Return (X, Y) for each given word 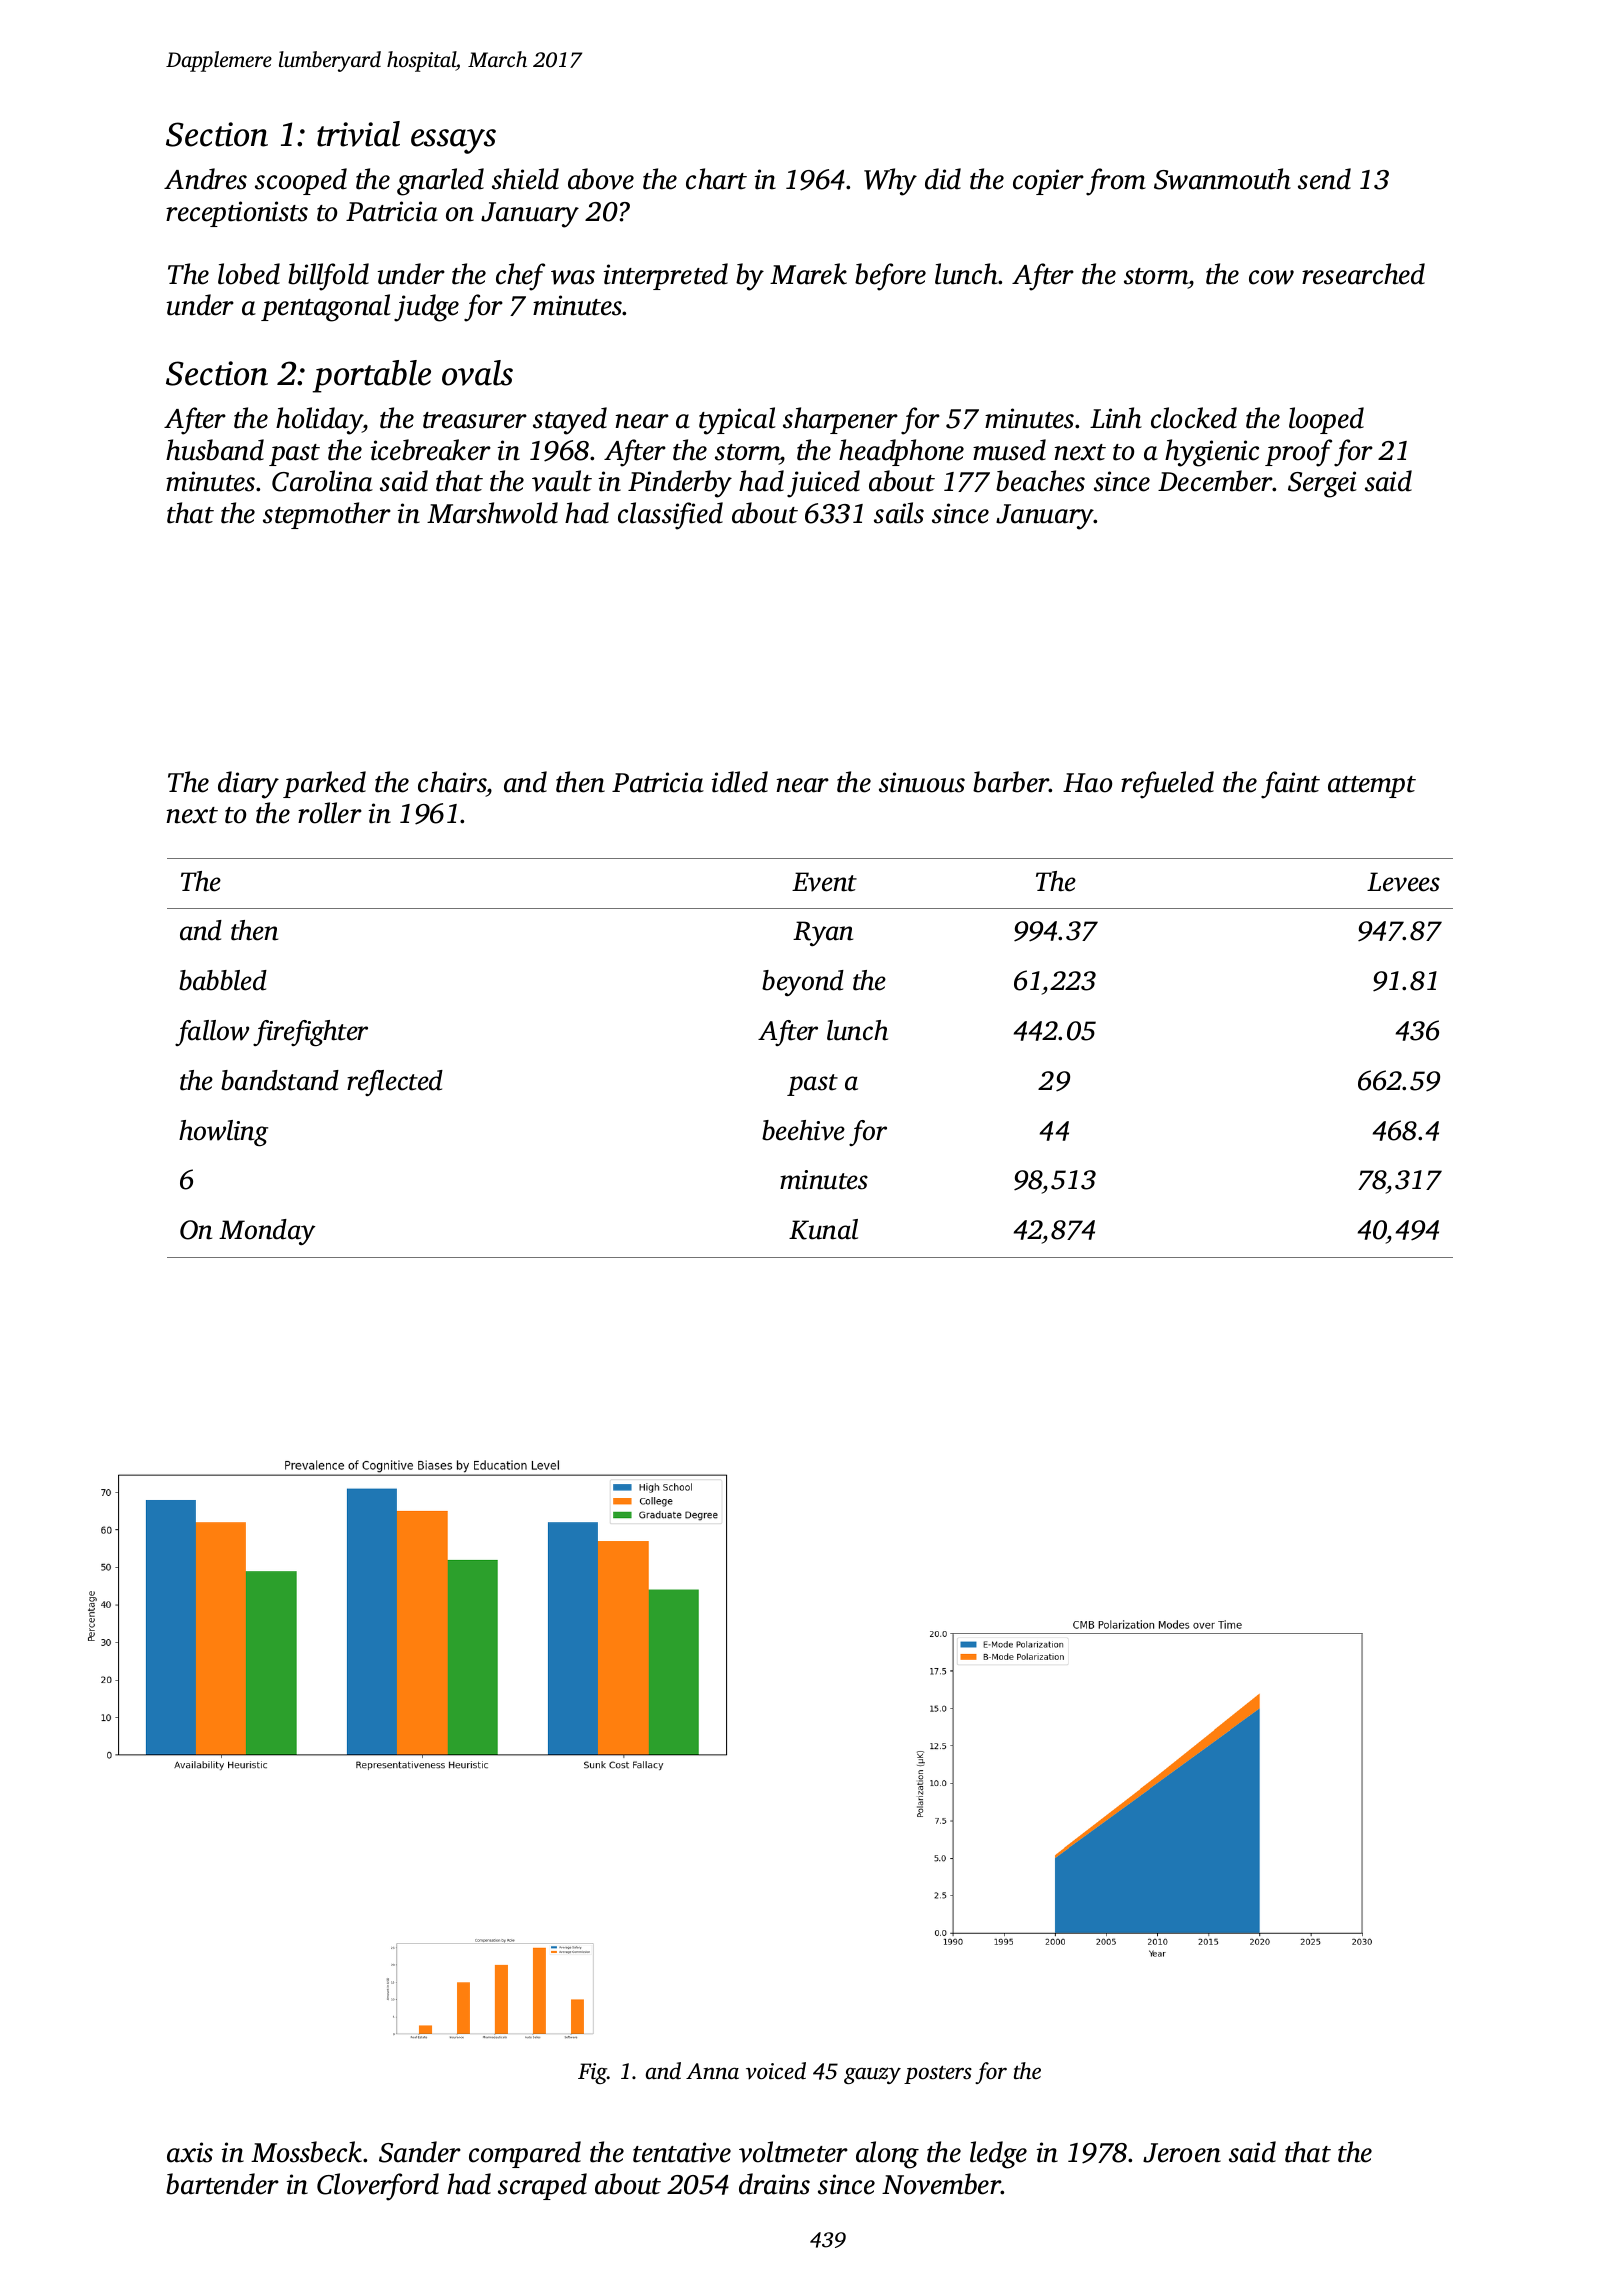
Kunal (823, 1229)
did (943, 179)
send (1324, 179)
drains (774, 2184)
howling (223, 1133)
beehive (803, 1130)
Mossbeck (306, 2152)
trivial (358, 134)
